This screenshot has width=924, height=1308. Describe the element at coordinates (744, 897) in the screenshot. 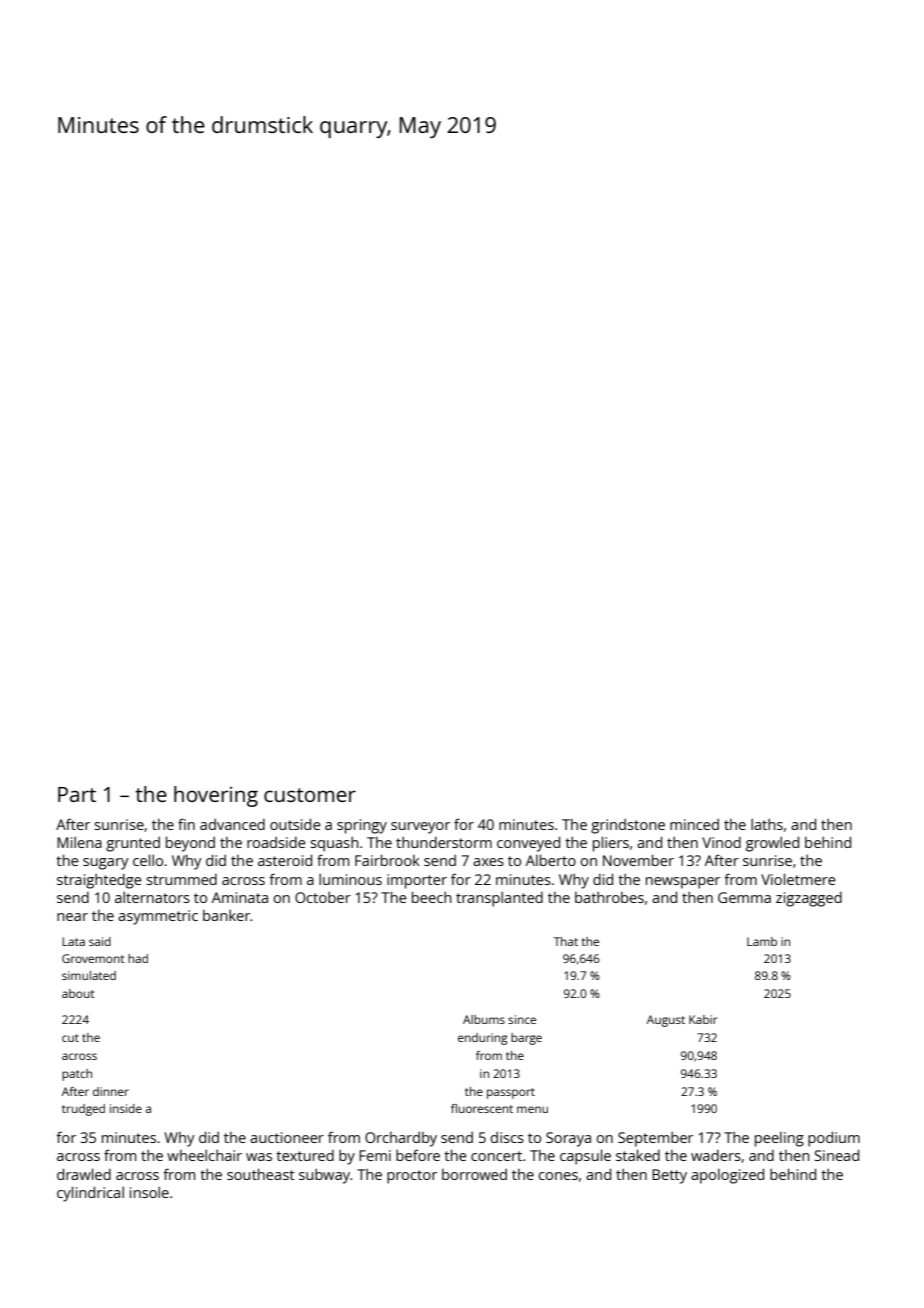

I see `Gemma` at that location.
